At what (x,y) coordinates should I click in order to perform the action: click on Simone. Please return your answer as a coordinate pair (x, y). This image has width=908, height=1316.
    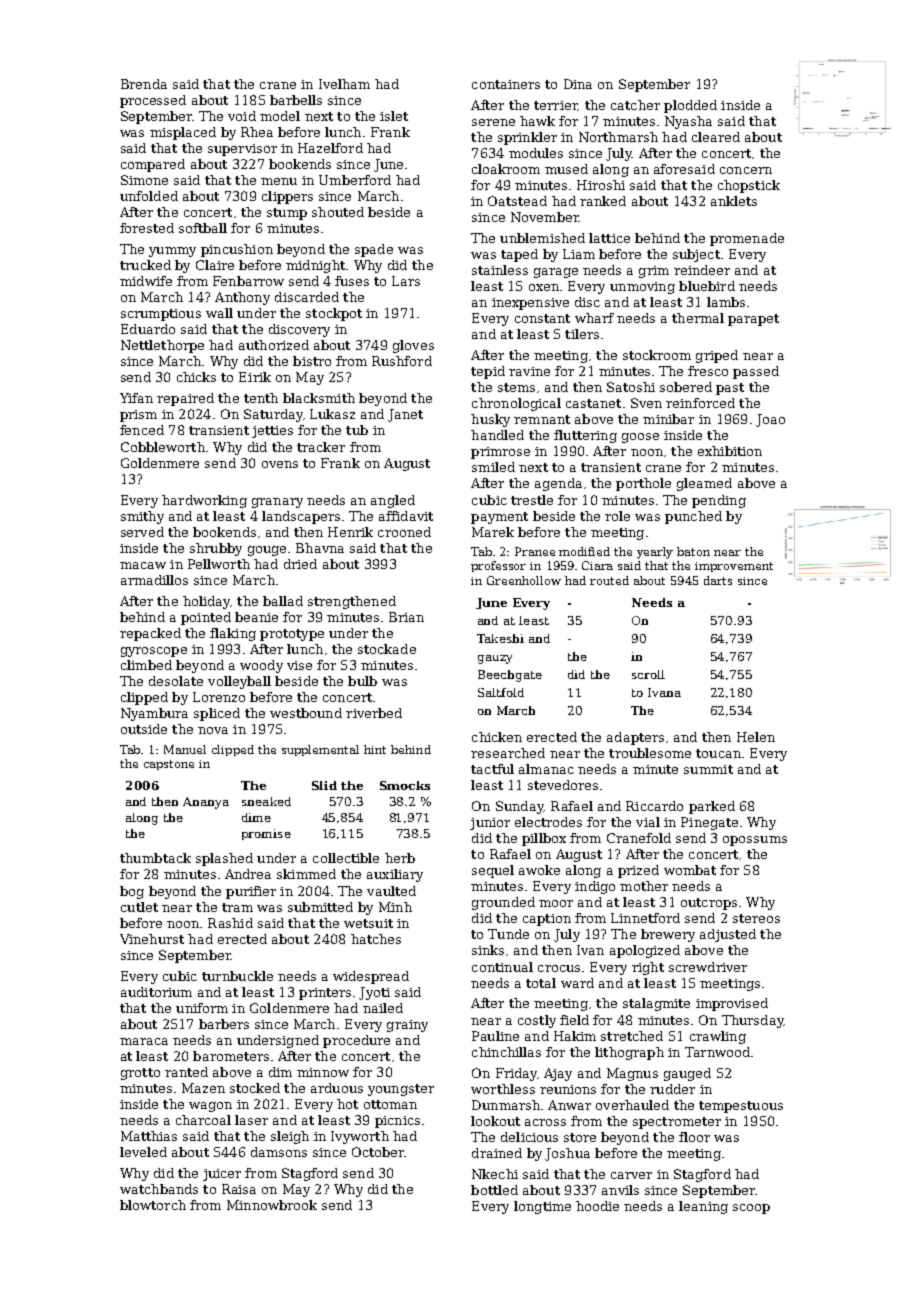
    Looking at the image, I should click on (144, 180).
